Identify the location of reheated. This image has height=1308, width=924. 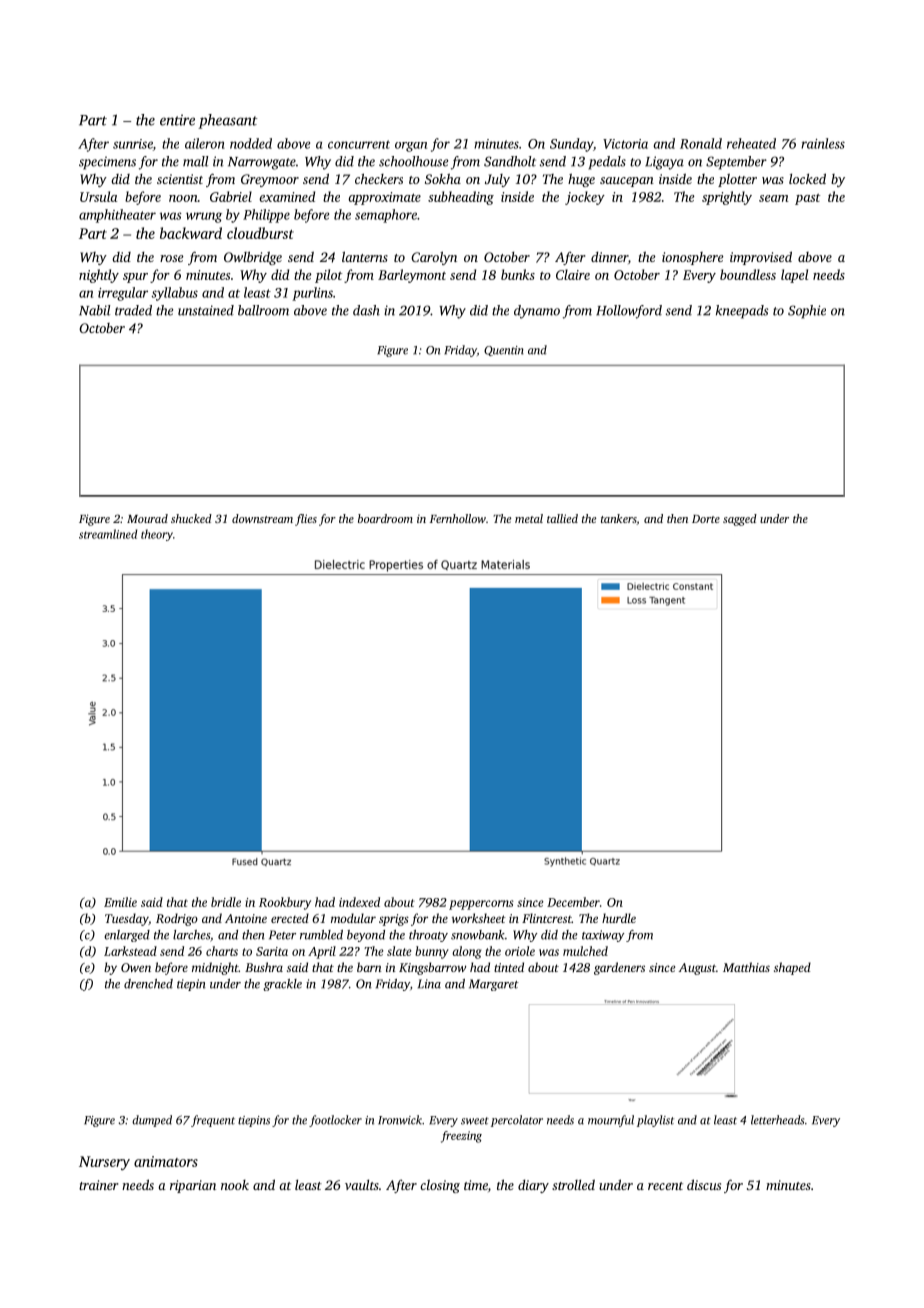
(751, 143).
